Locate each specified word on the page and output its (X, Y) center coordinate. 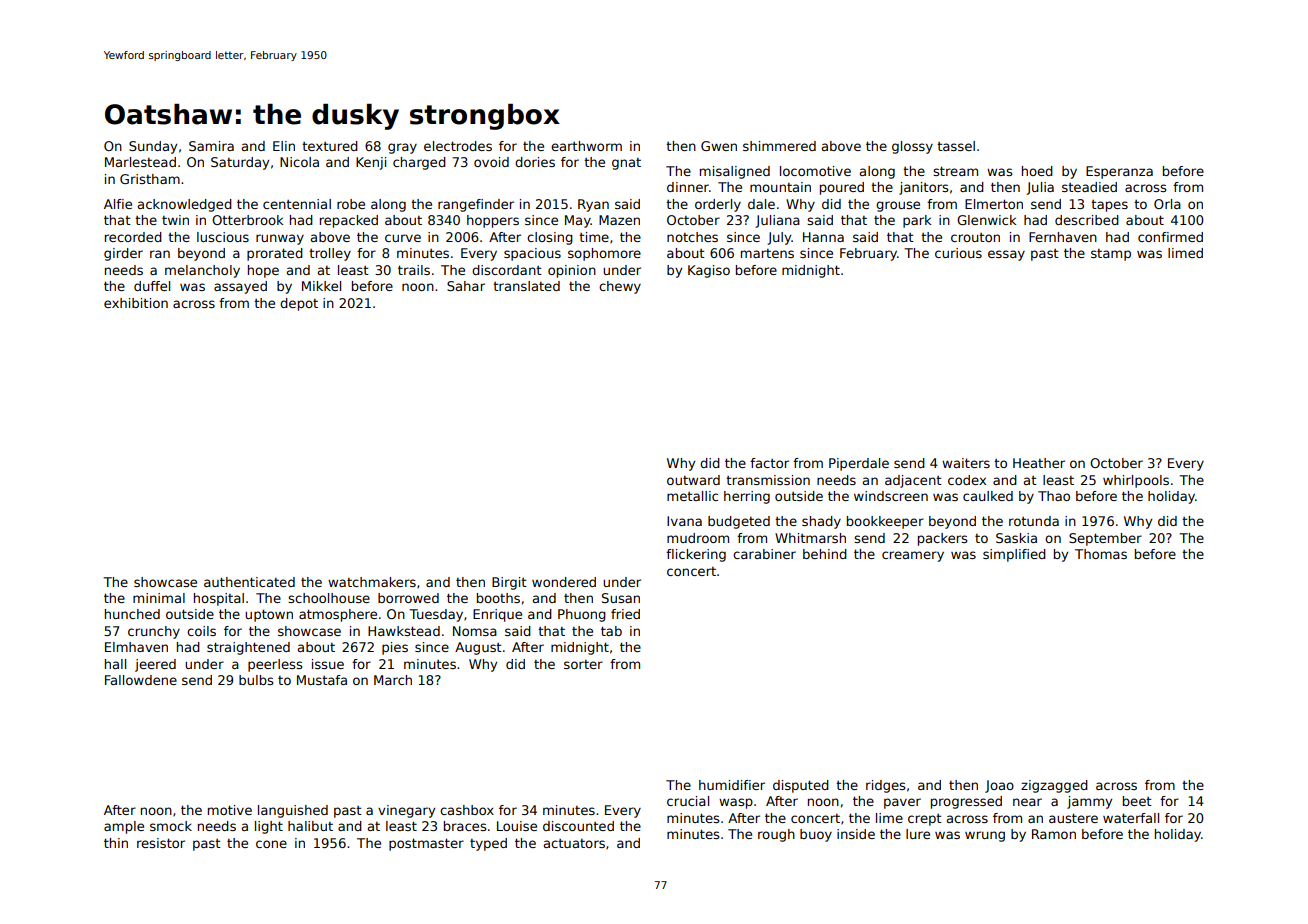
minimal (159, 598)
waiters (966, 463)
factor (769, 463)
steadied (1089, 187)
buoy (816, 835)
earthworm (586, 146)
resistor (161, 843)
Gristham (150, 179)
